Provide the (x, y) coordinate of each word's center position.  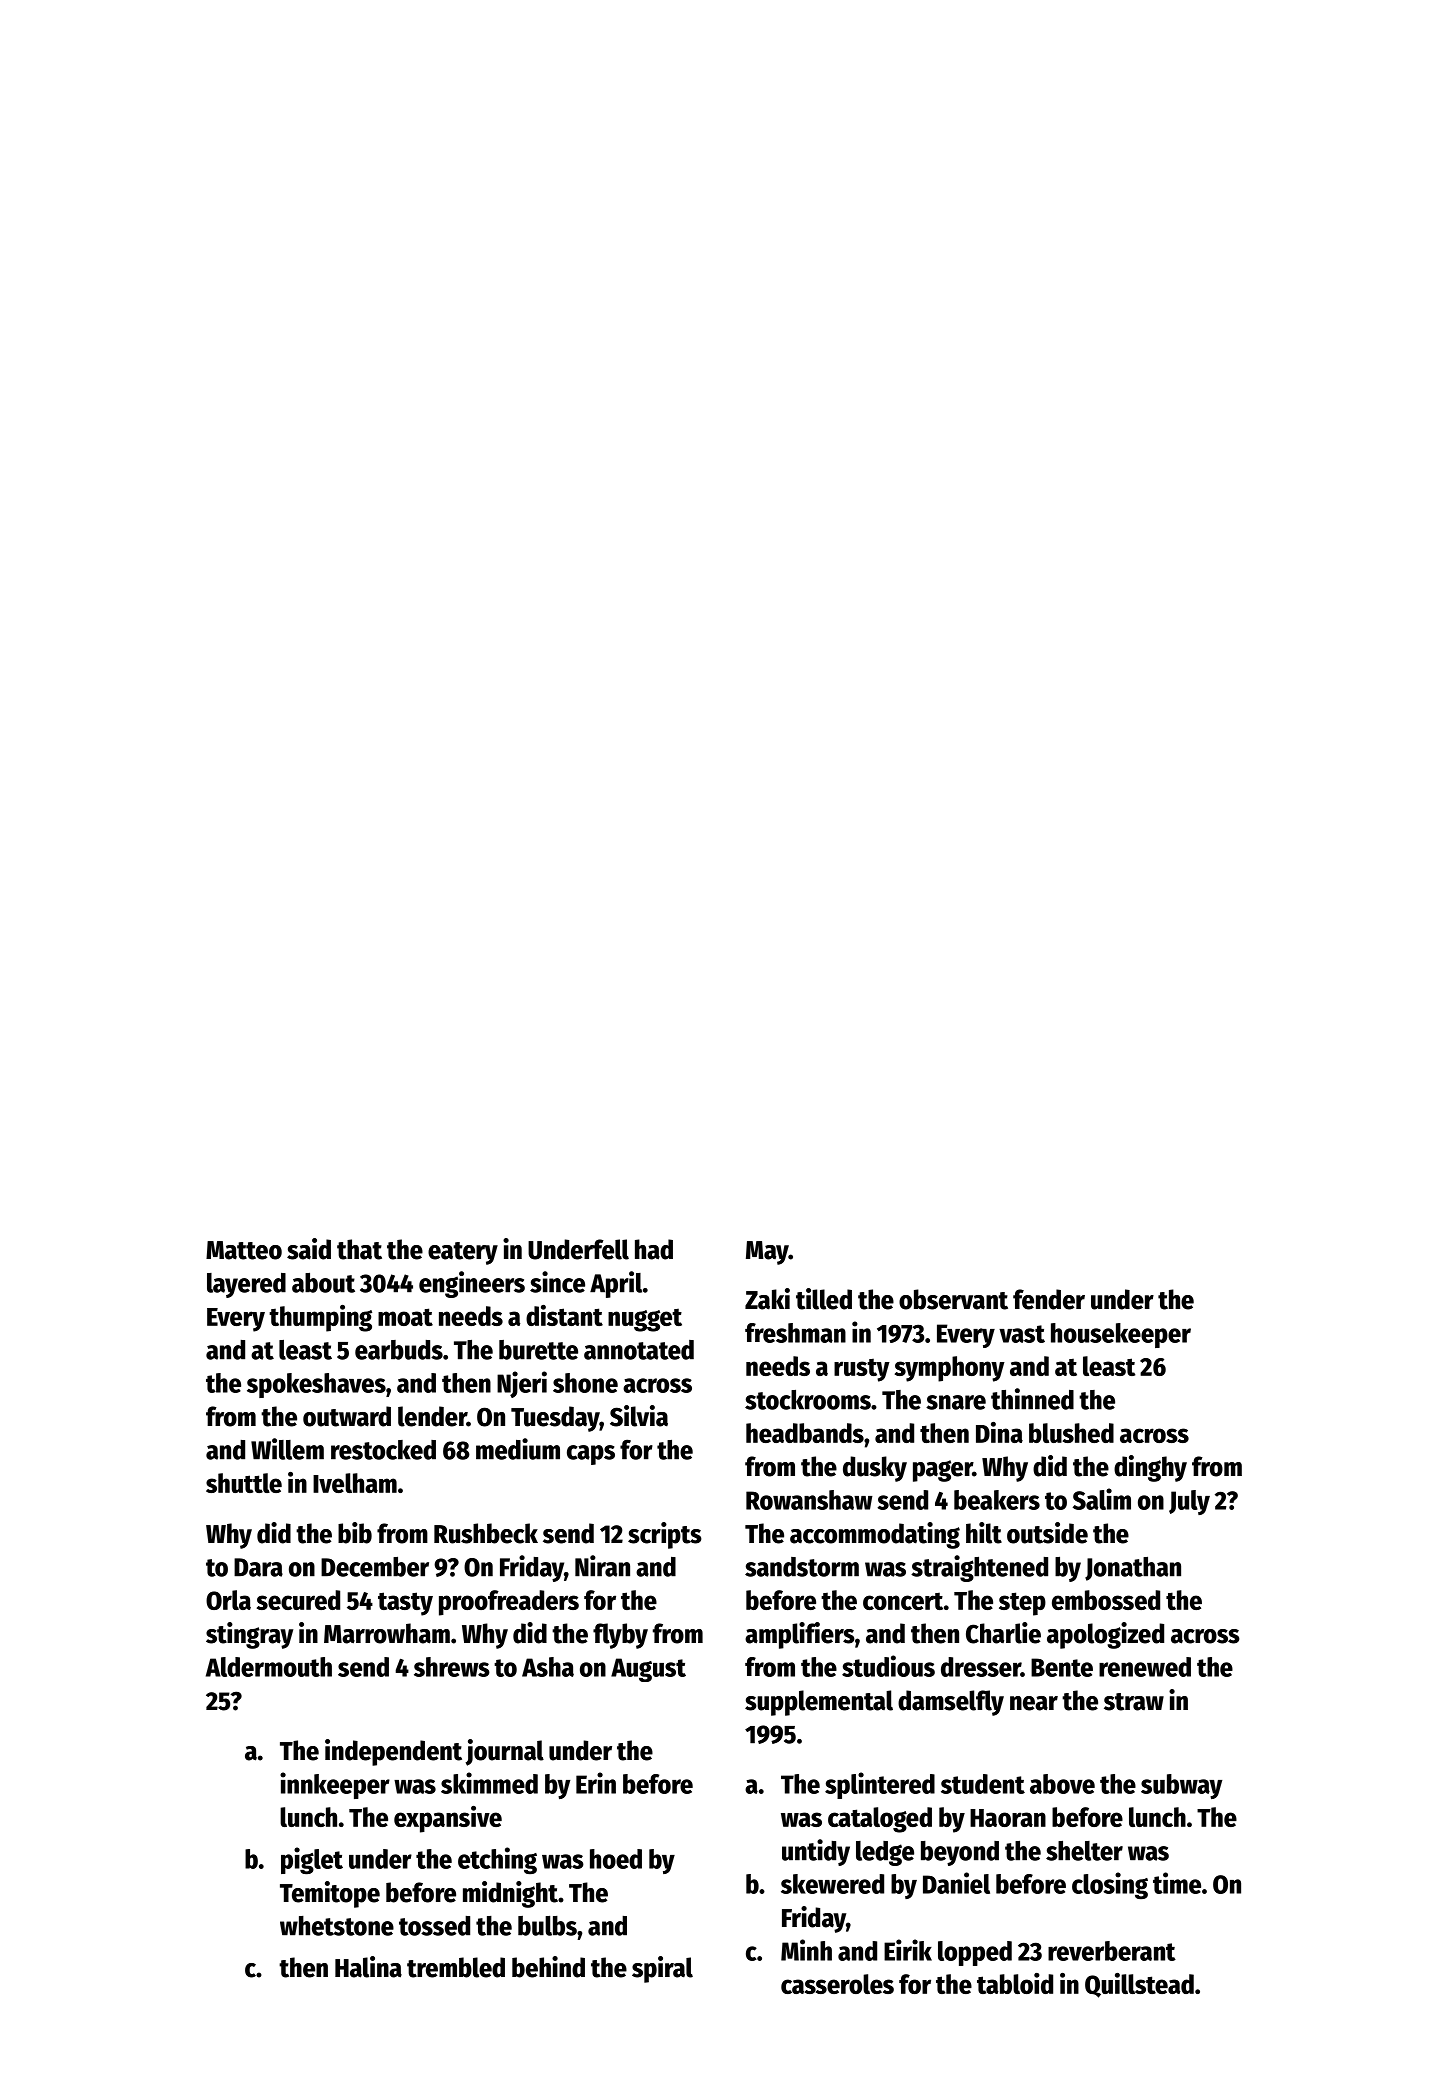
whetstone (337, 1926)
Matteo (244, 1250)
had (654, 1249)
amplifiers (800, 1635)
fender (1049, 1299)
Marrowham (387, 1633)
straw (1134, 1702)
